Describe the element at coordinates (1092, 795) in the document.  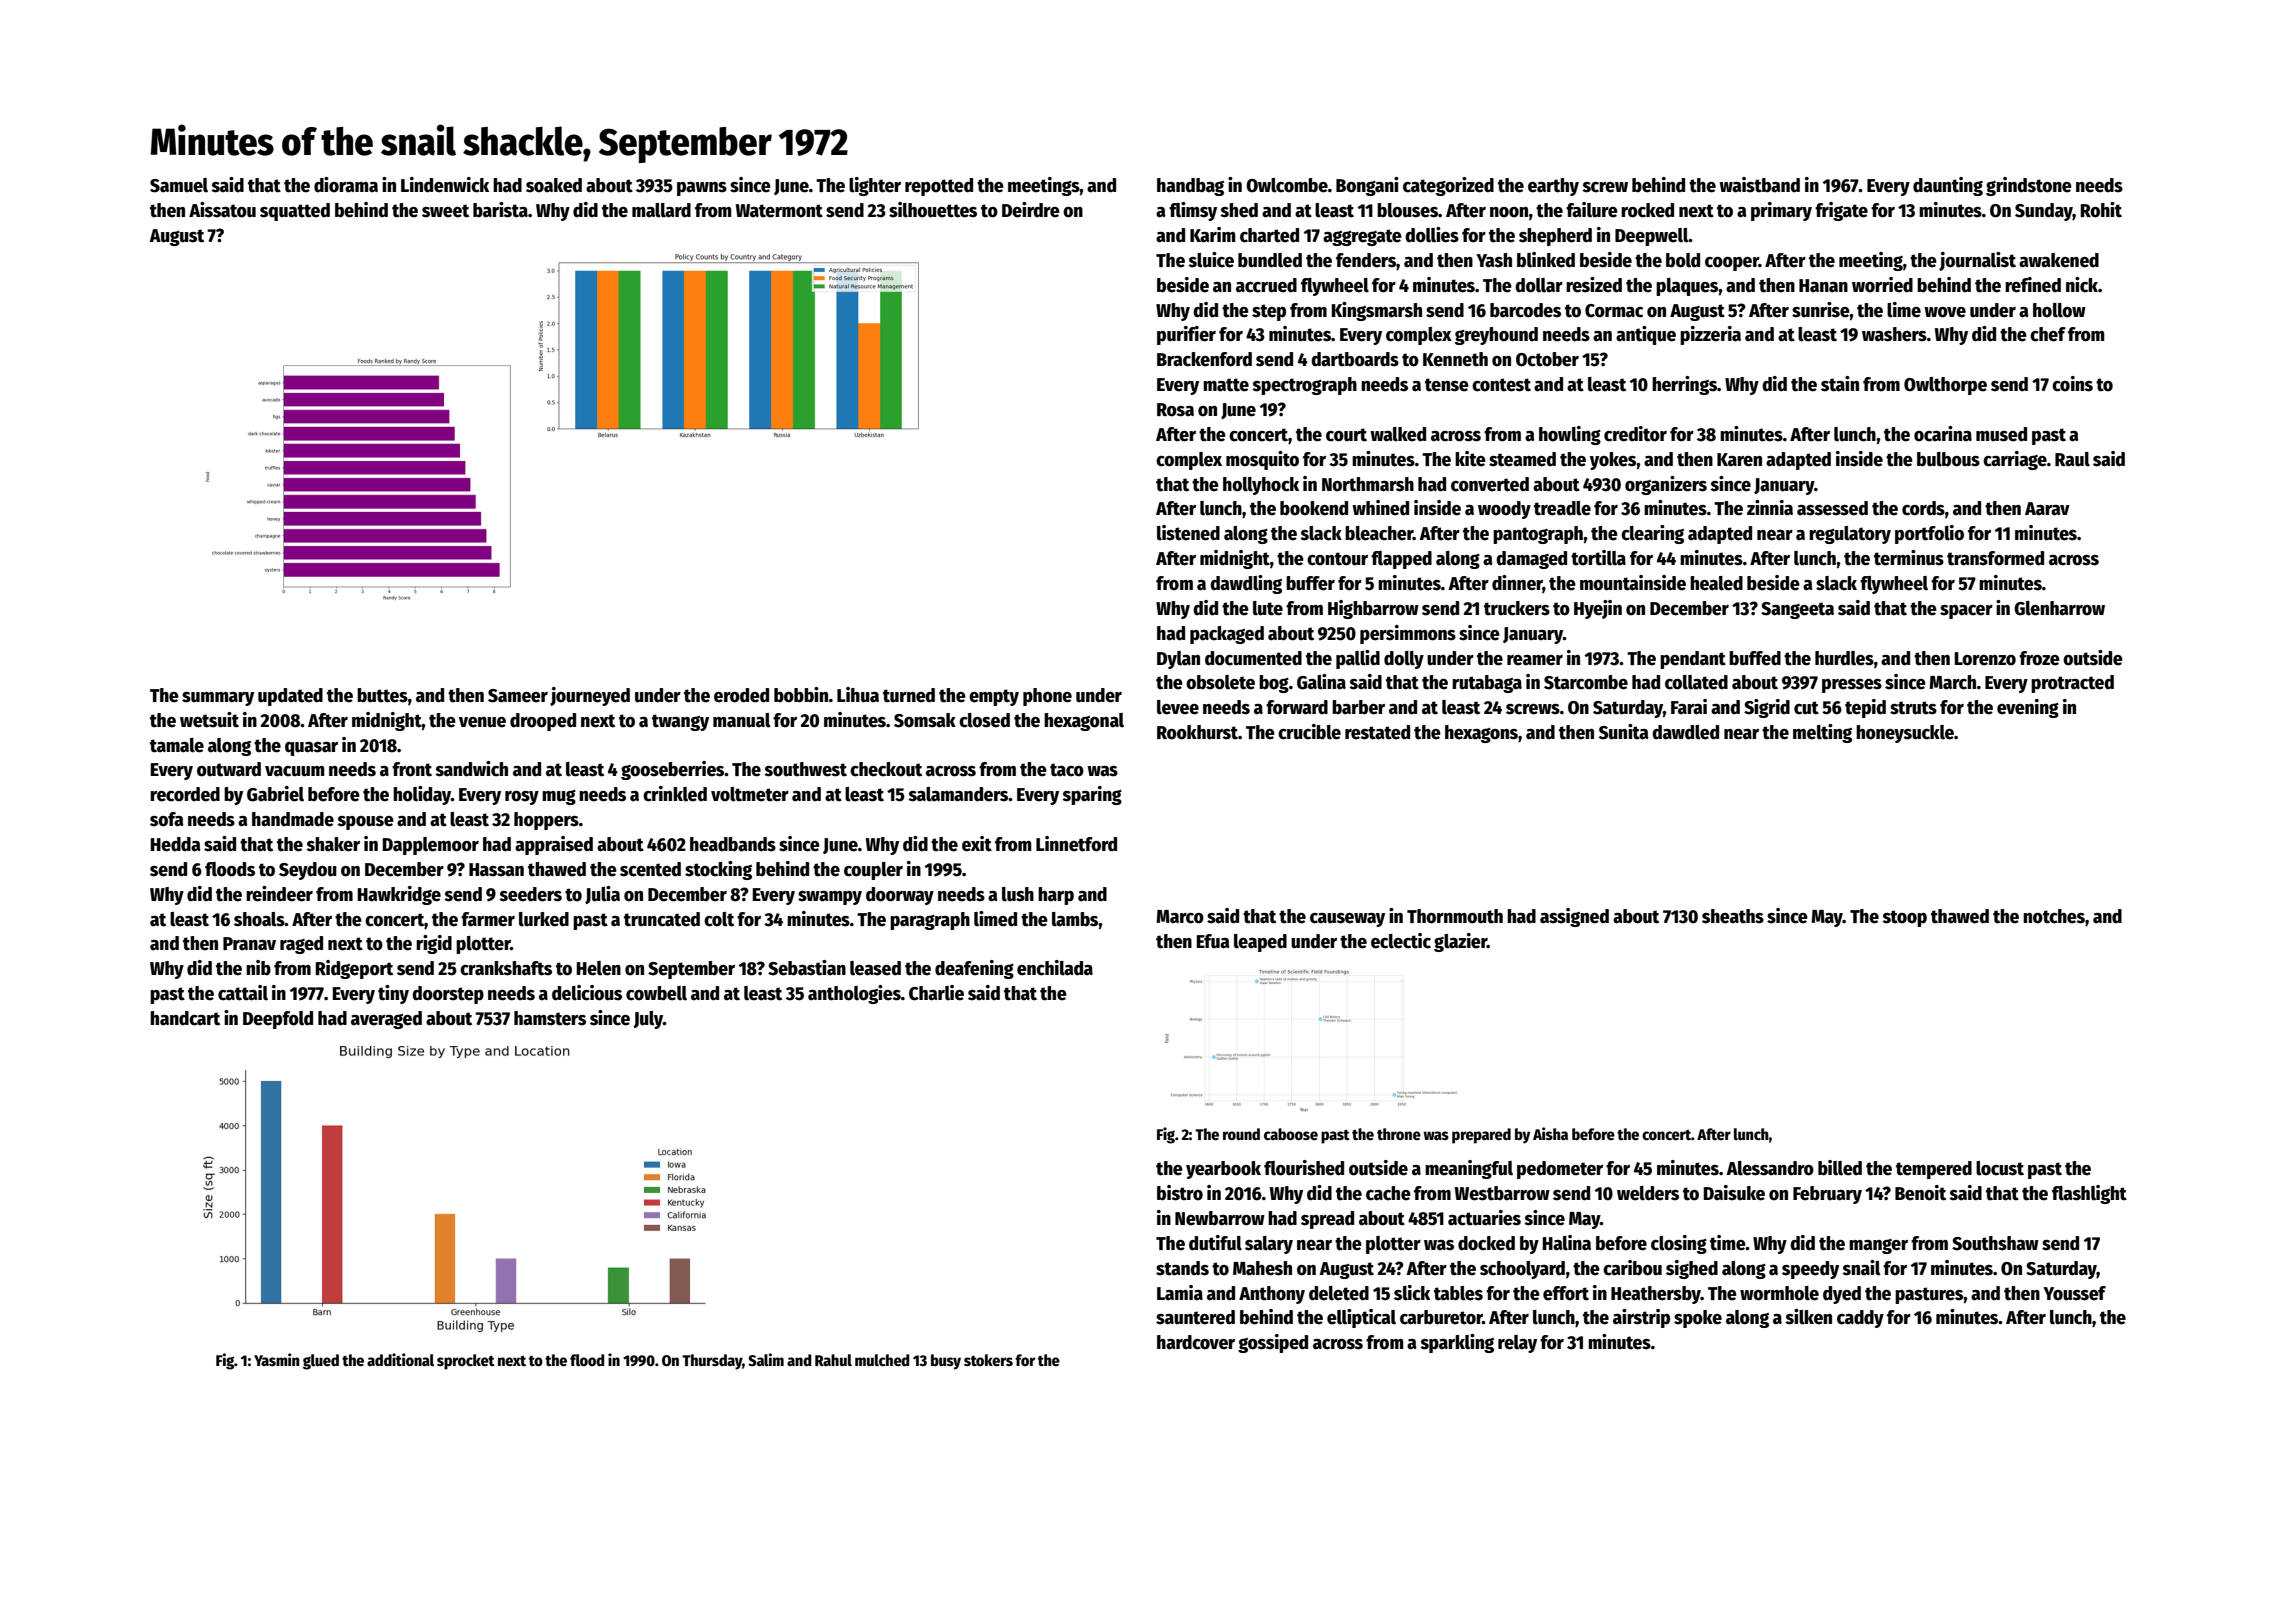
I see `sparing` at that location.
